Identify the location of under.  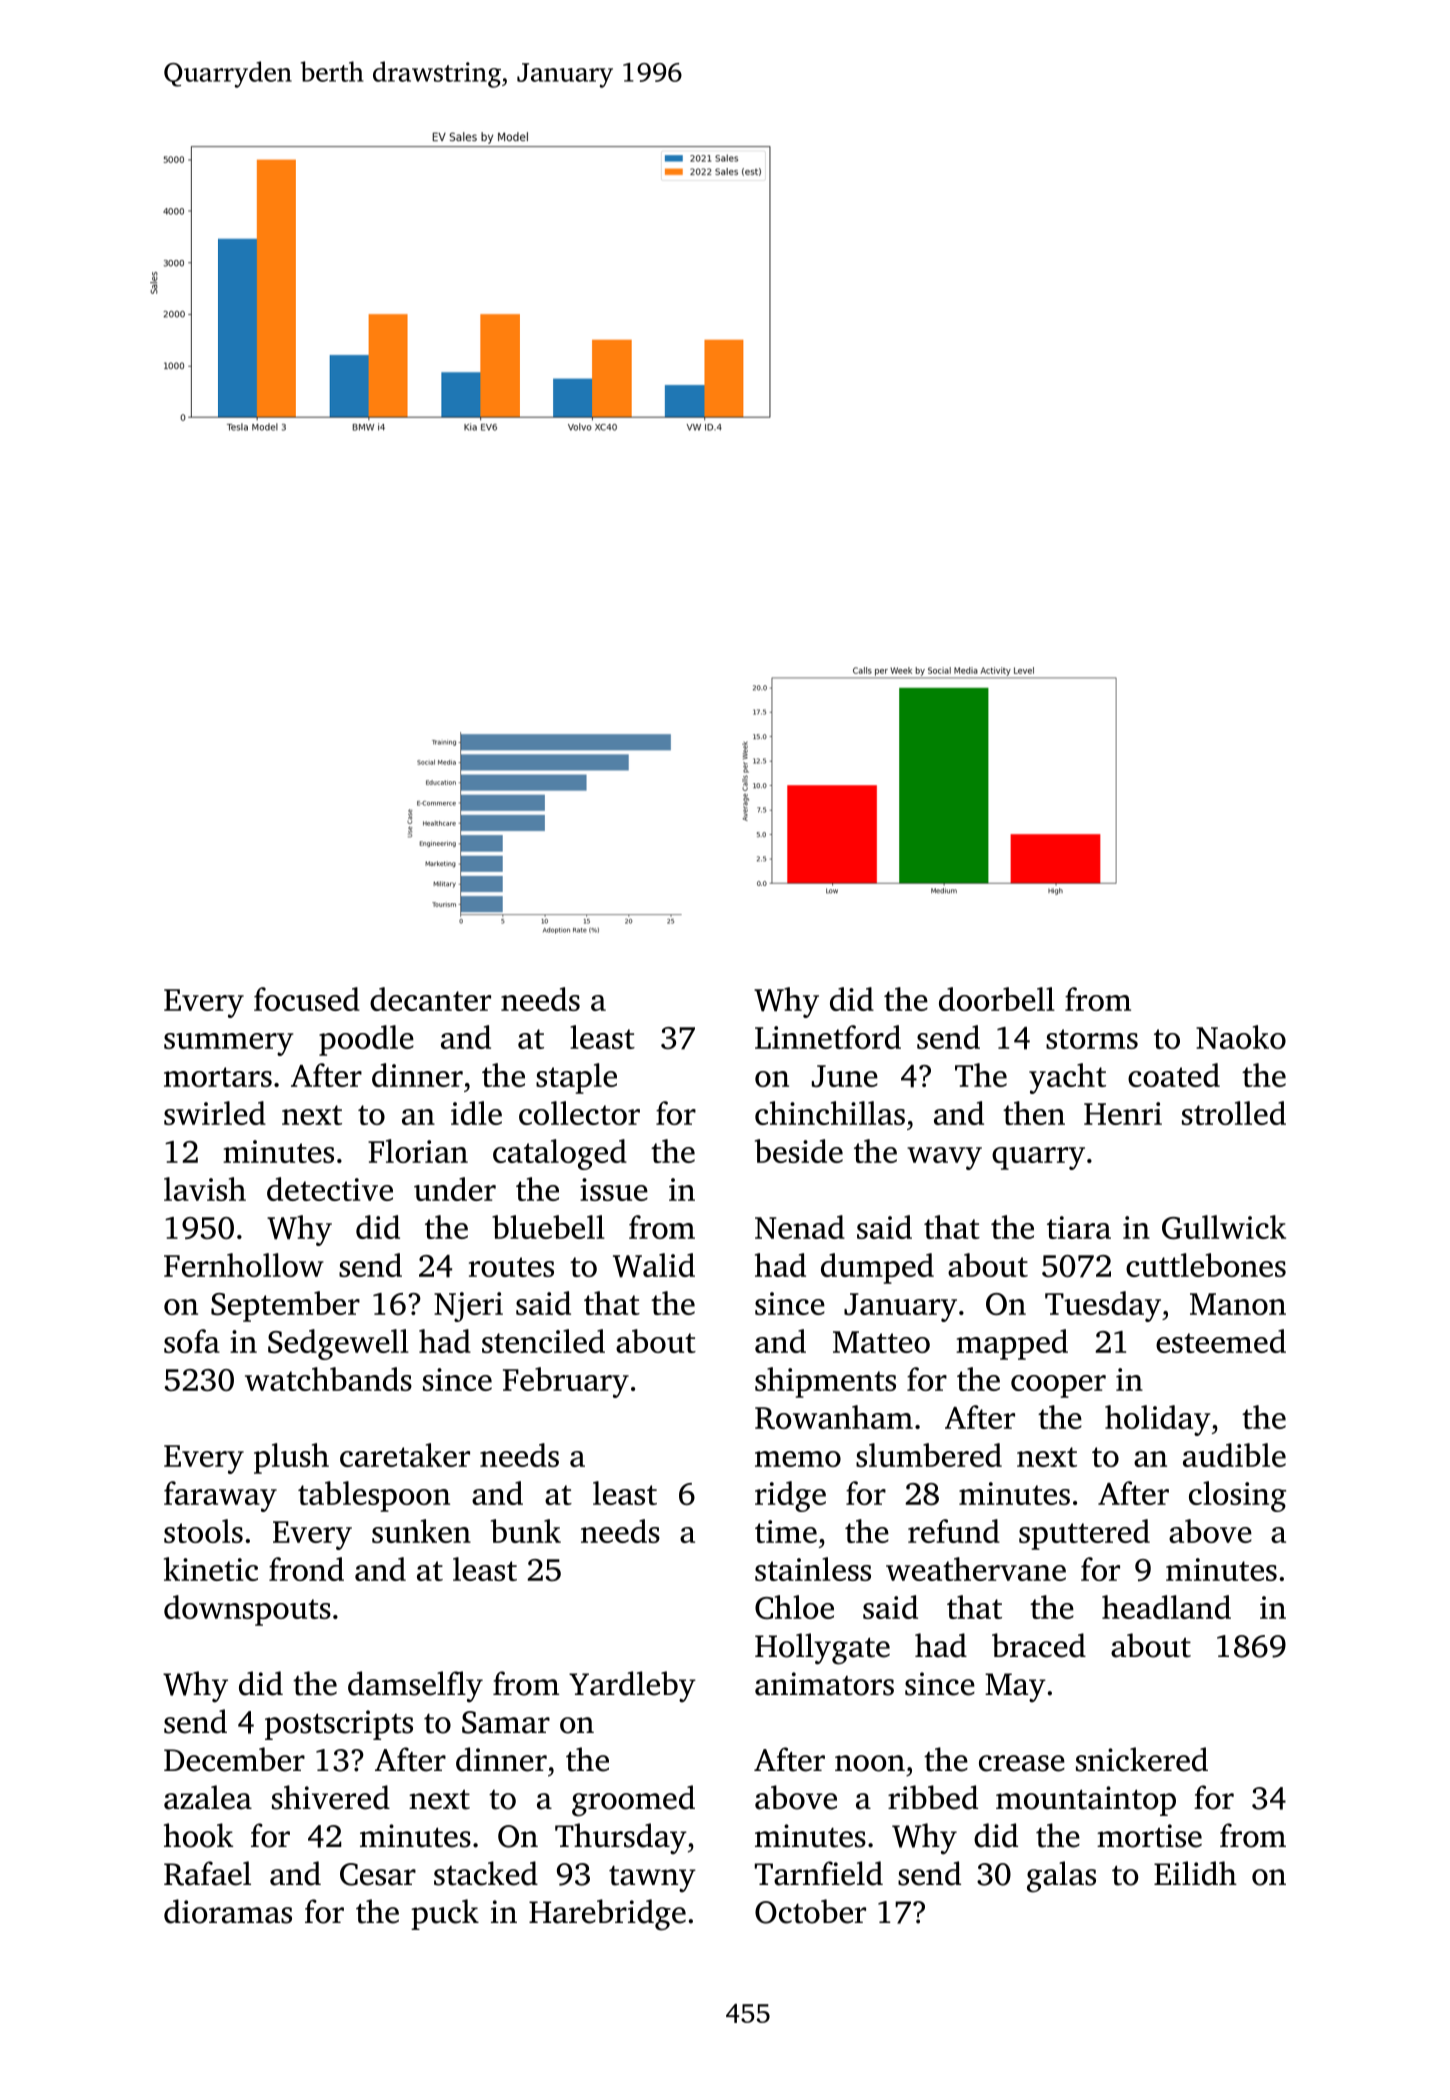
(455, 1189).
